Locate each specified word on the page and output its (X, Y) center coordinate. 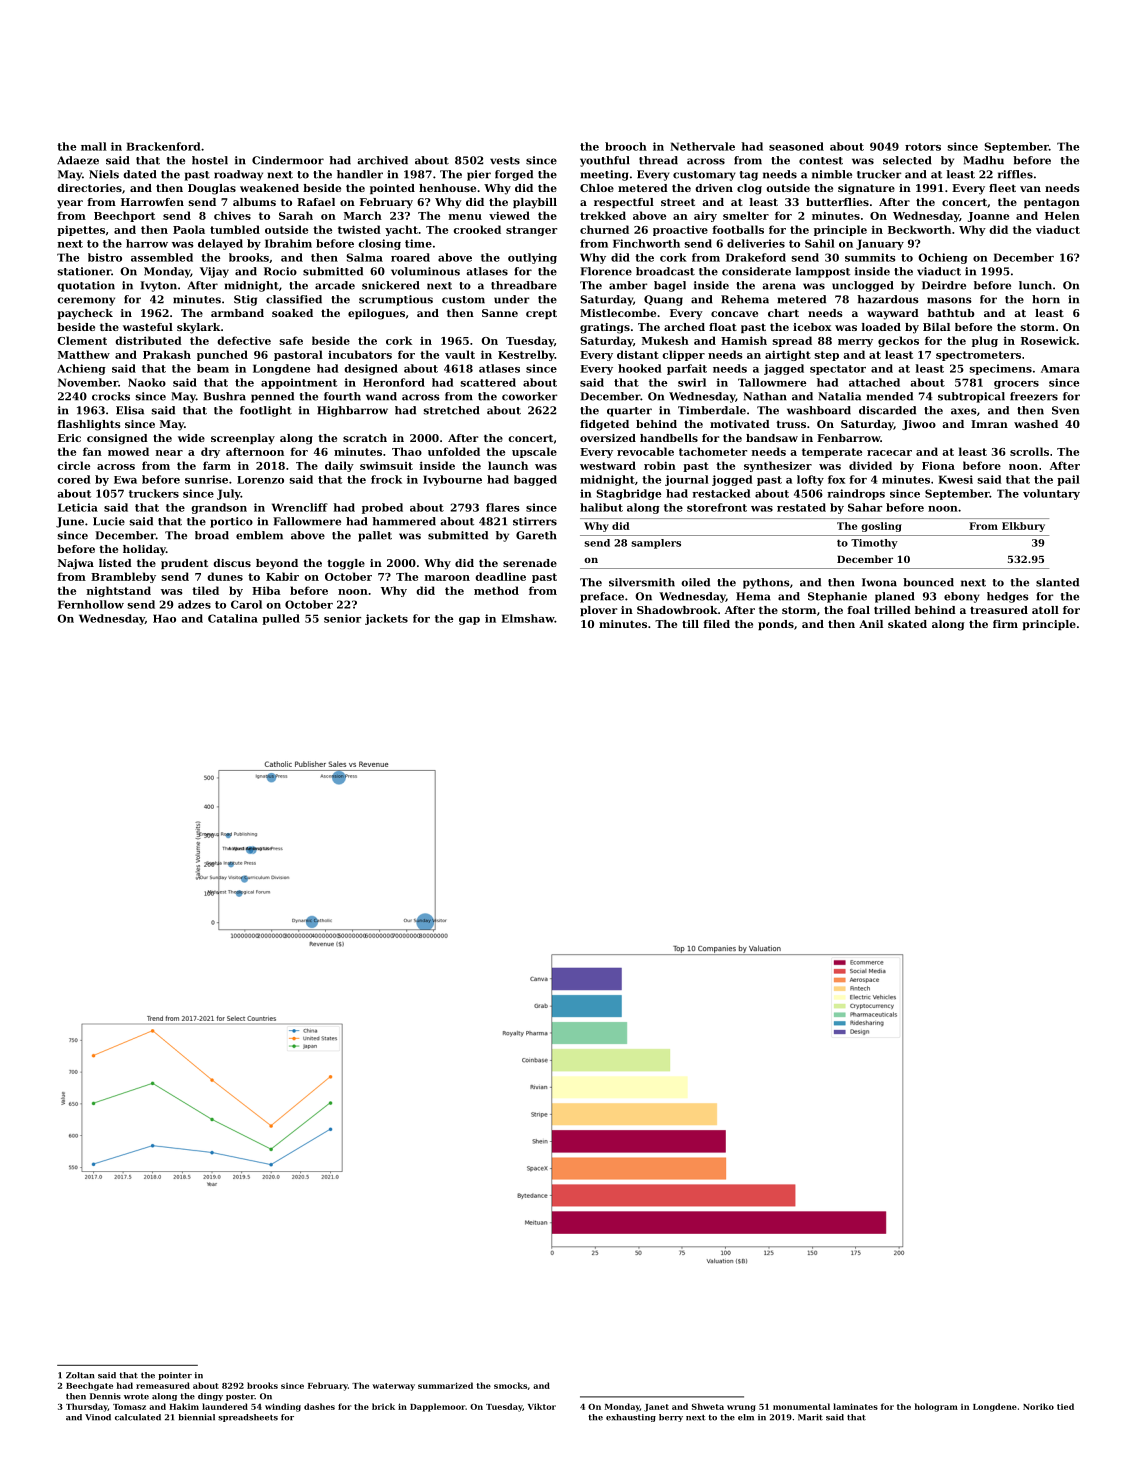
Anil (871, 624)
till (690, 624)
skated (907, 624)
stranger (531, 231)
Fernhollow (91, 604)
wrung (741, 1408)
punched (222, 355)
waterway (393, 1387)
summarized (445, 1385)
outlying (532, 258)
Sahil (820, 243)
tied (1065, 1406)
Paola (189, 229)
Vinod (98, 1417)
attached (874, 382)
